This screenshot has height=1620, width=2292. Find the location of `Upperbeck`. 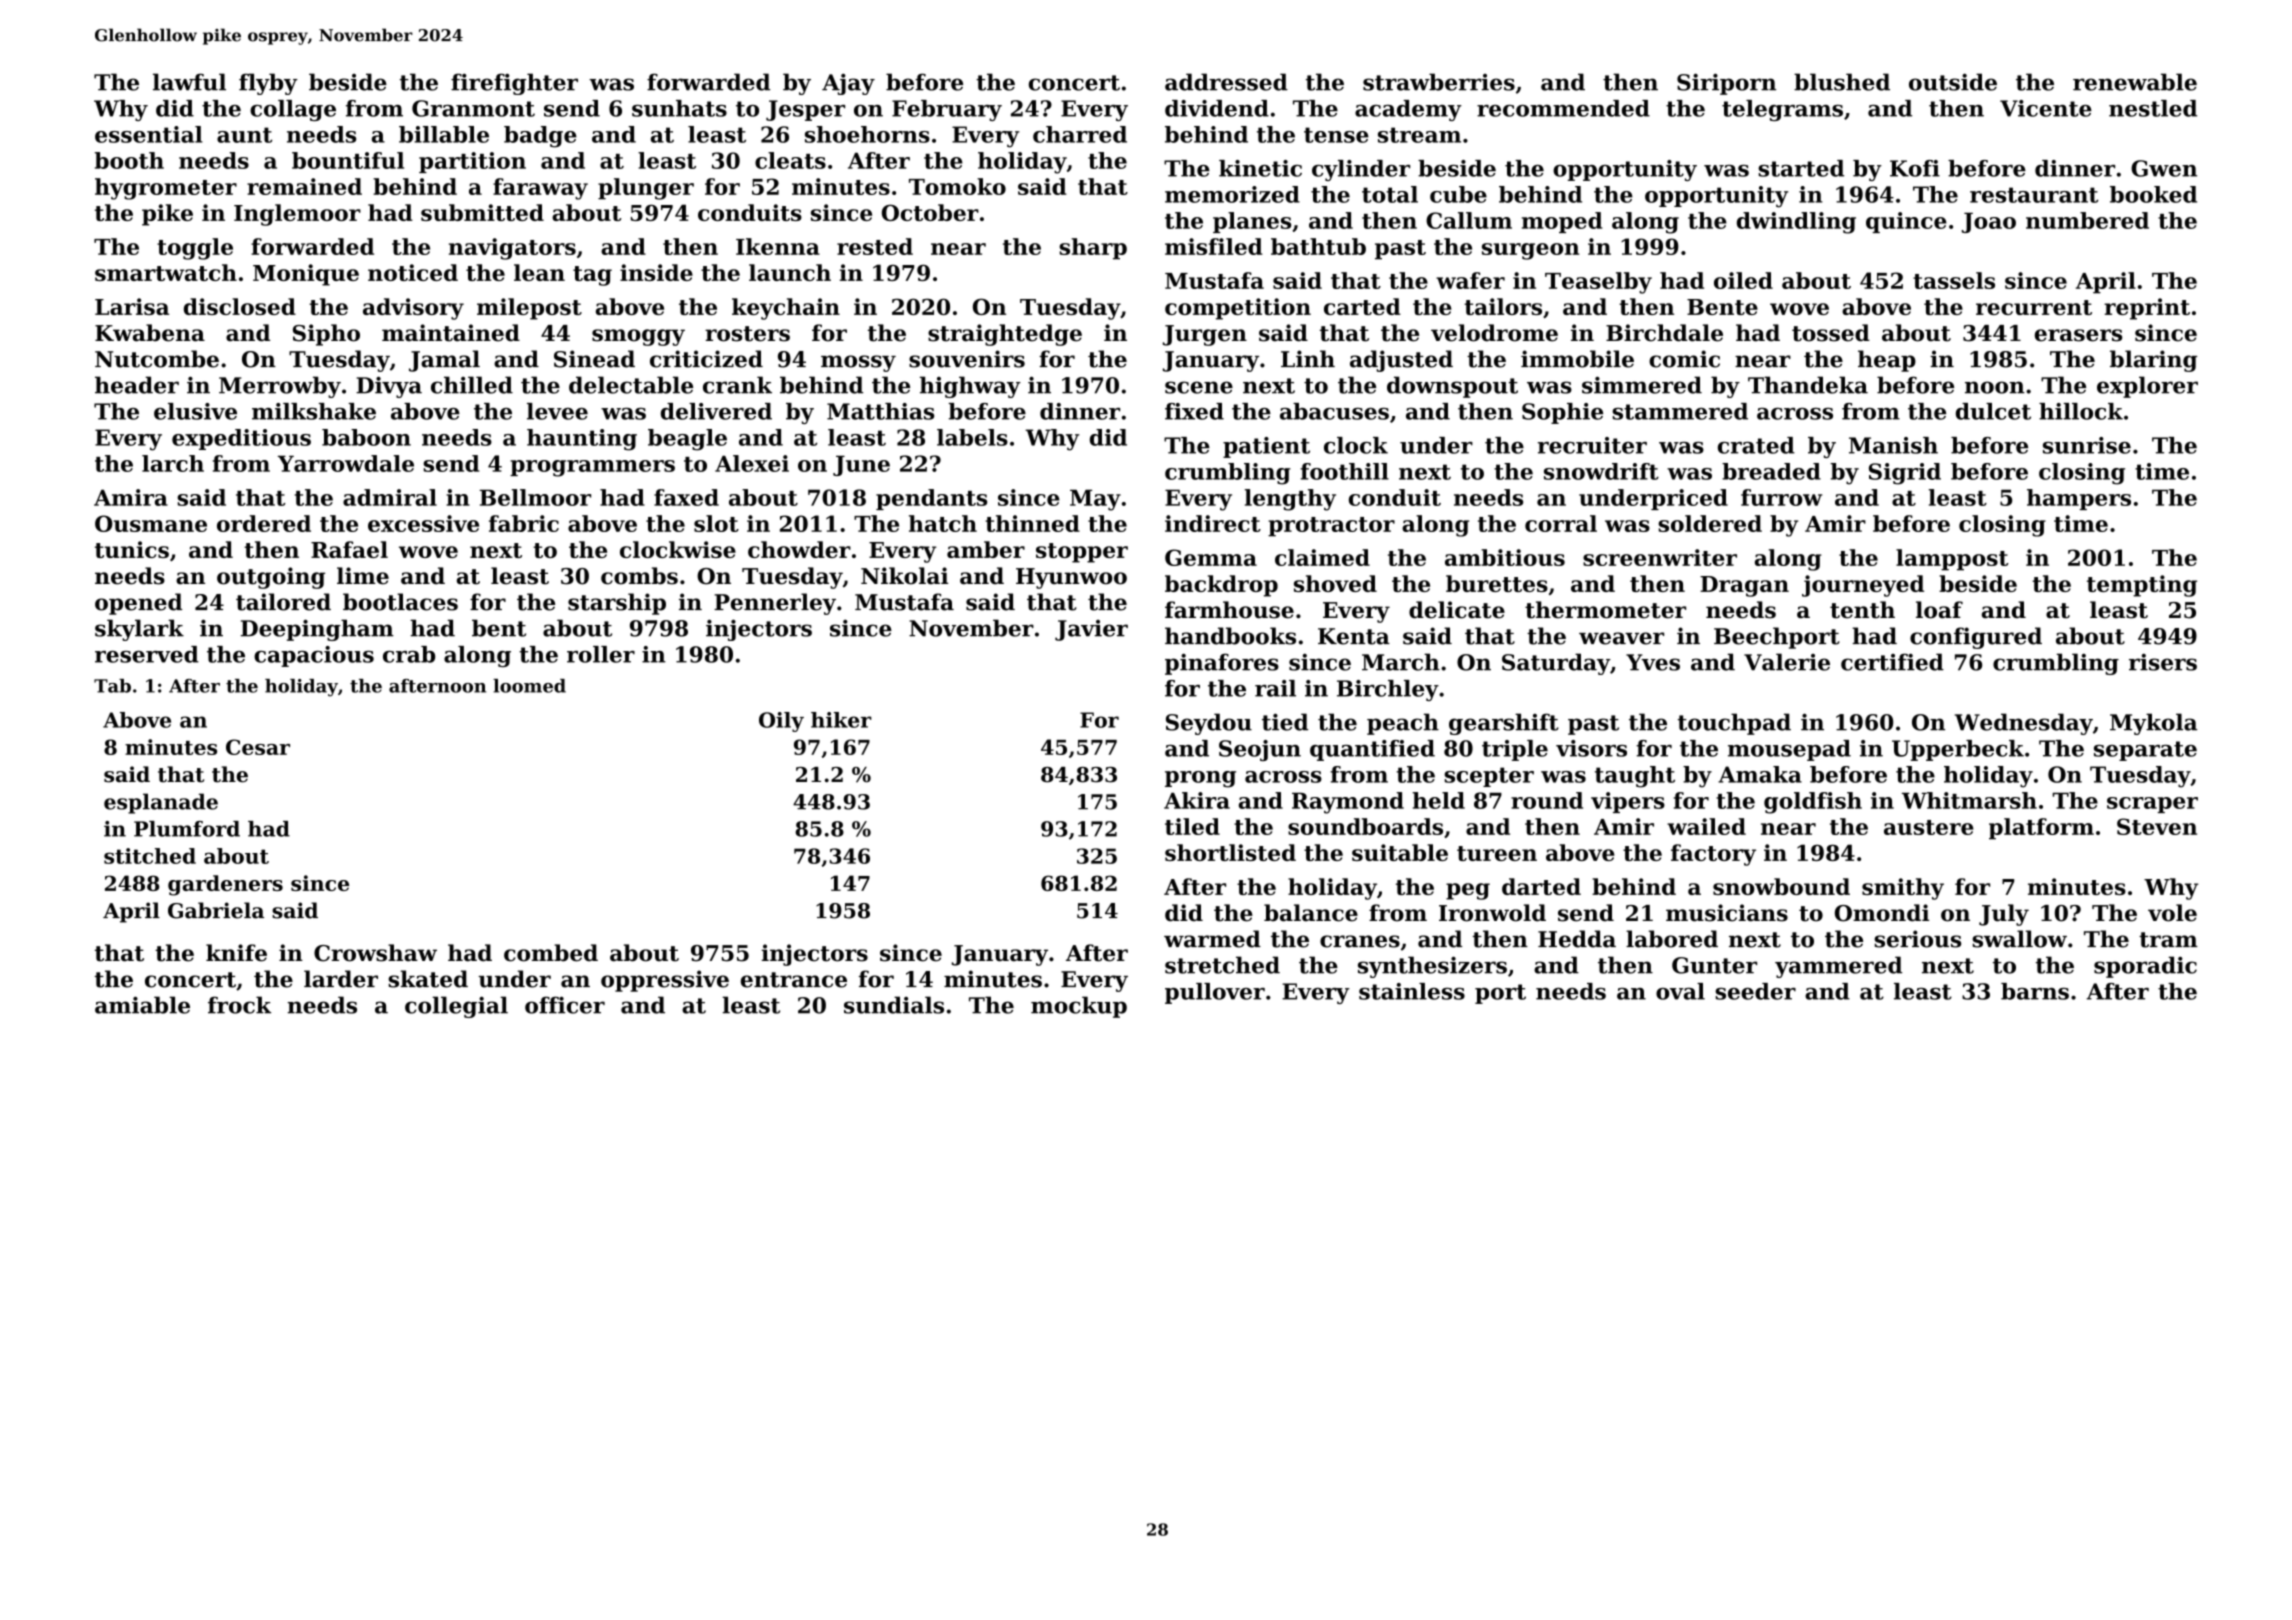

Upperbeck is located at coordinates (1958, 750).
